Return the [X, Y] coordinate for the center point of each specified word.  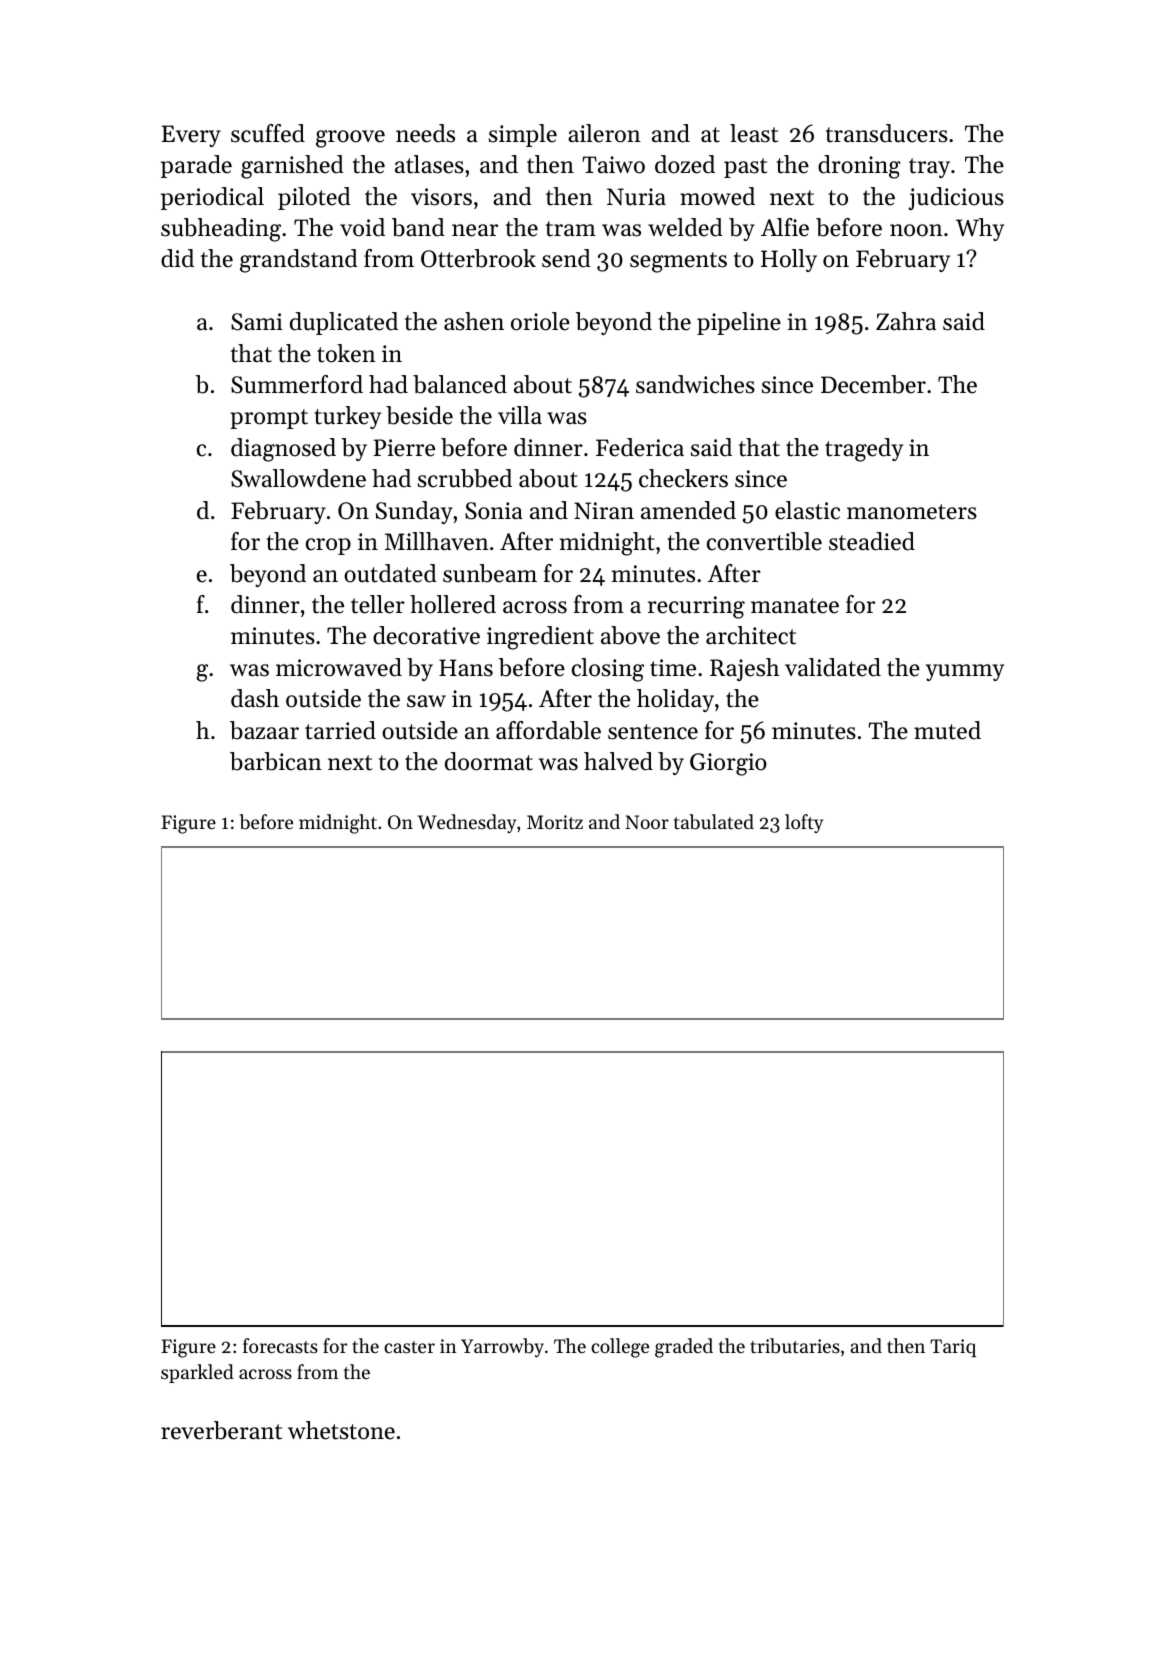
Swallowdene [298, 478]
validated [833, 667]
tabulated [714, 822]
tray [929, 168]
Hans [466, 668]
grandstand [299, 261]
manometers [912, 512]
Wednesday [467, 823]
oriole [540, 321]
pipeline [739, 323]
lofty [804, 823]
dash [255, 698]
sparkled [197, 1373]
